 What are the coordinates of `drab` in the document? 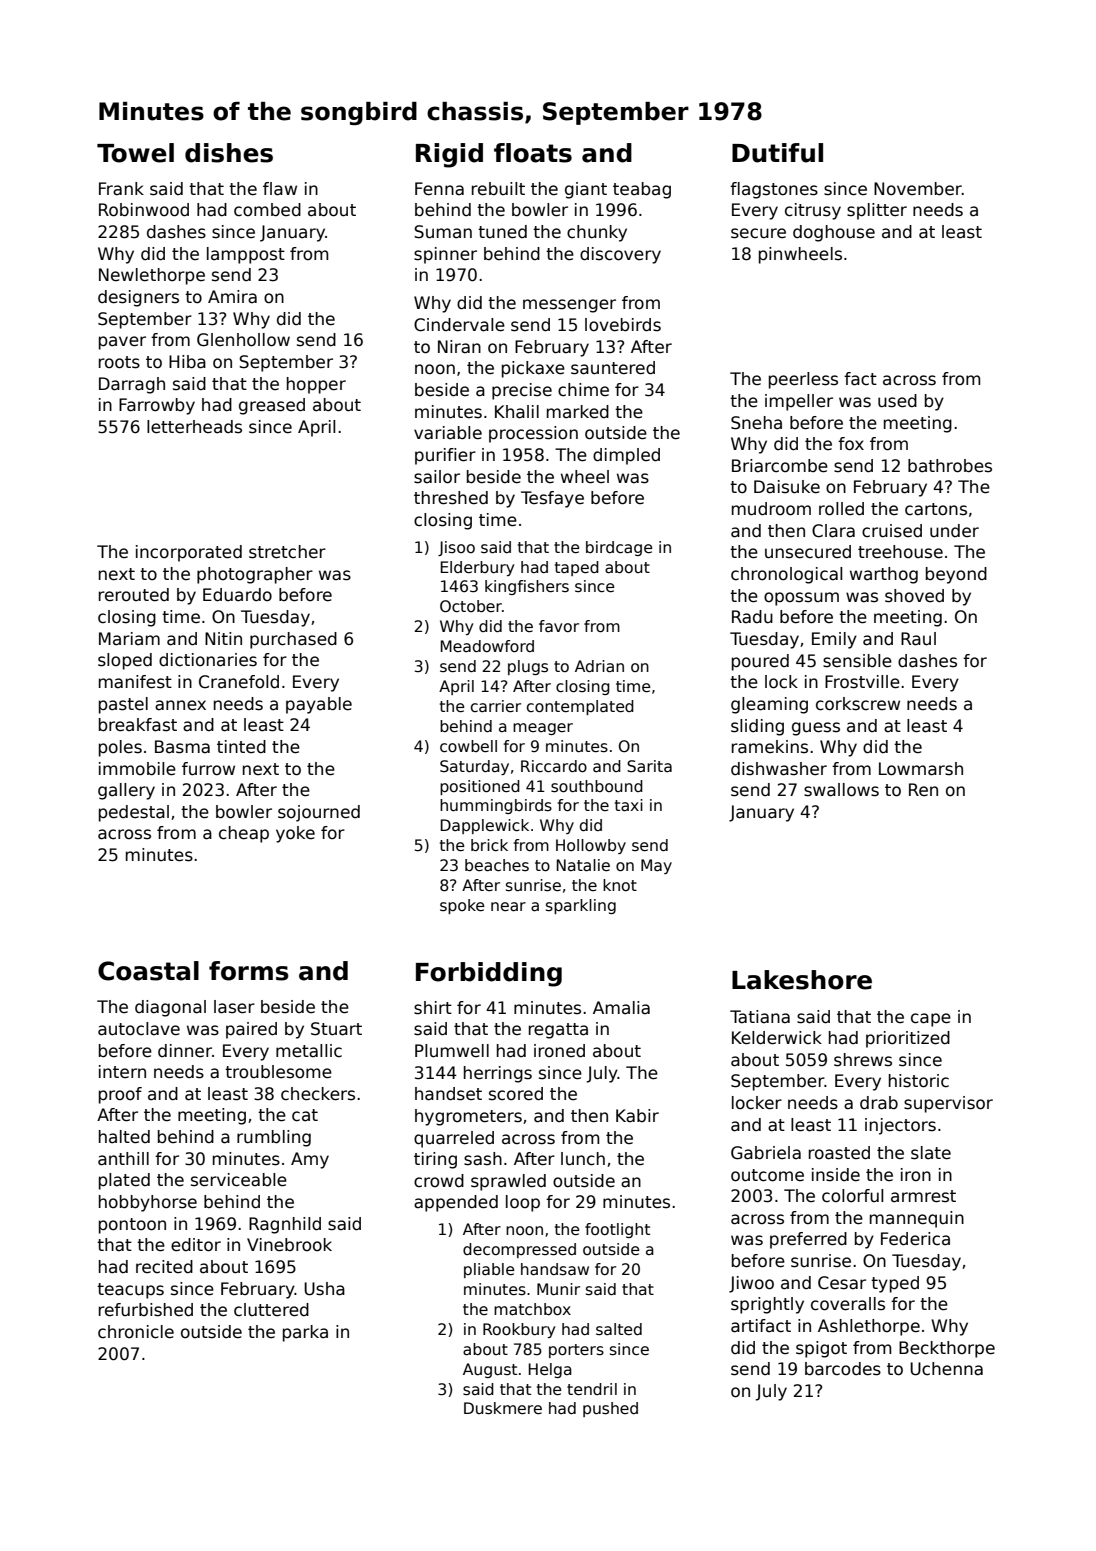 It's located at (879, 1103).
